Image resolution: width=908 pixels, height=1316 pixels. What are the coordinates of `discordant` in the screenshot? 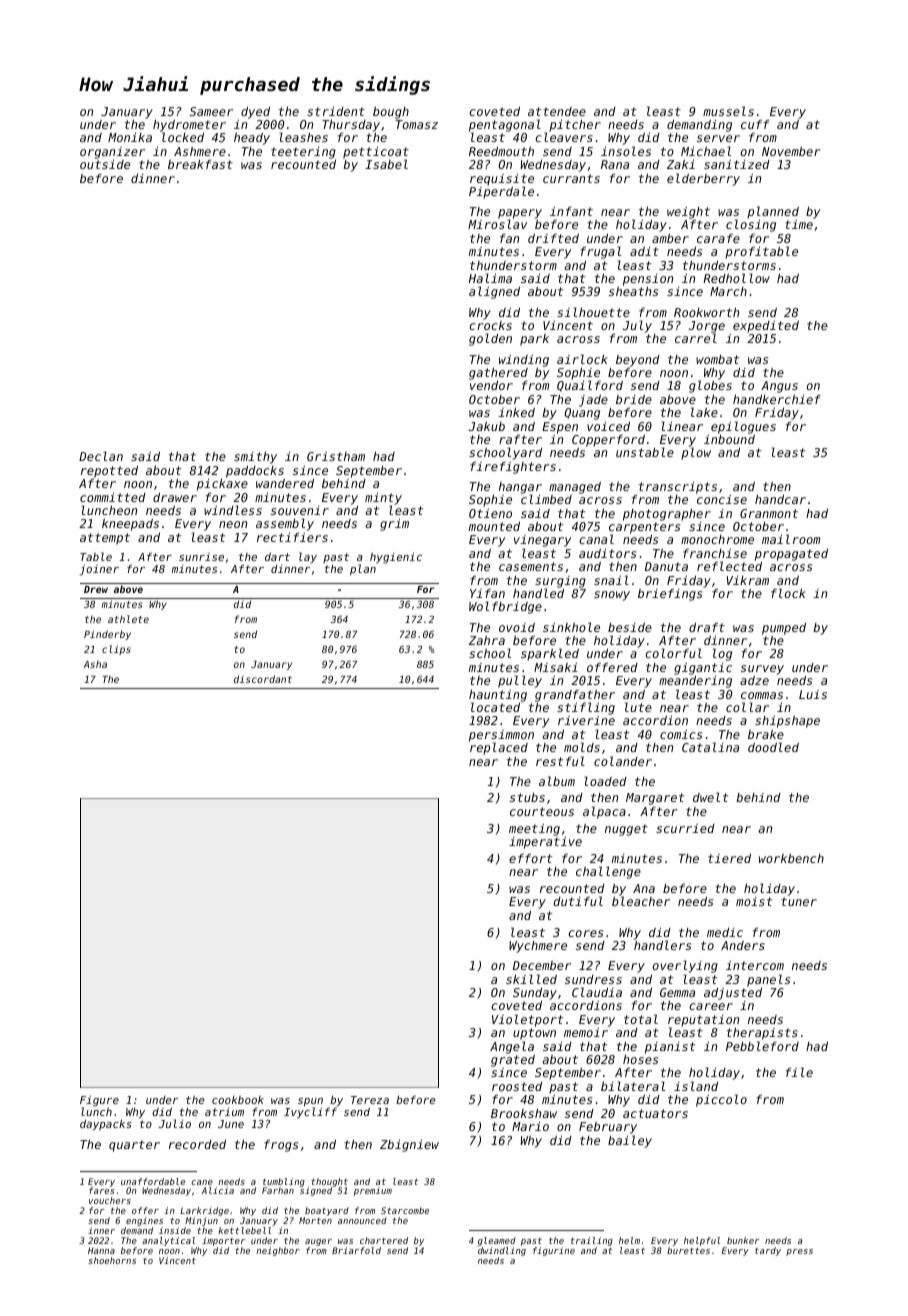 It's located at (263, 679).
